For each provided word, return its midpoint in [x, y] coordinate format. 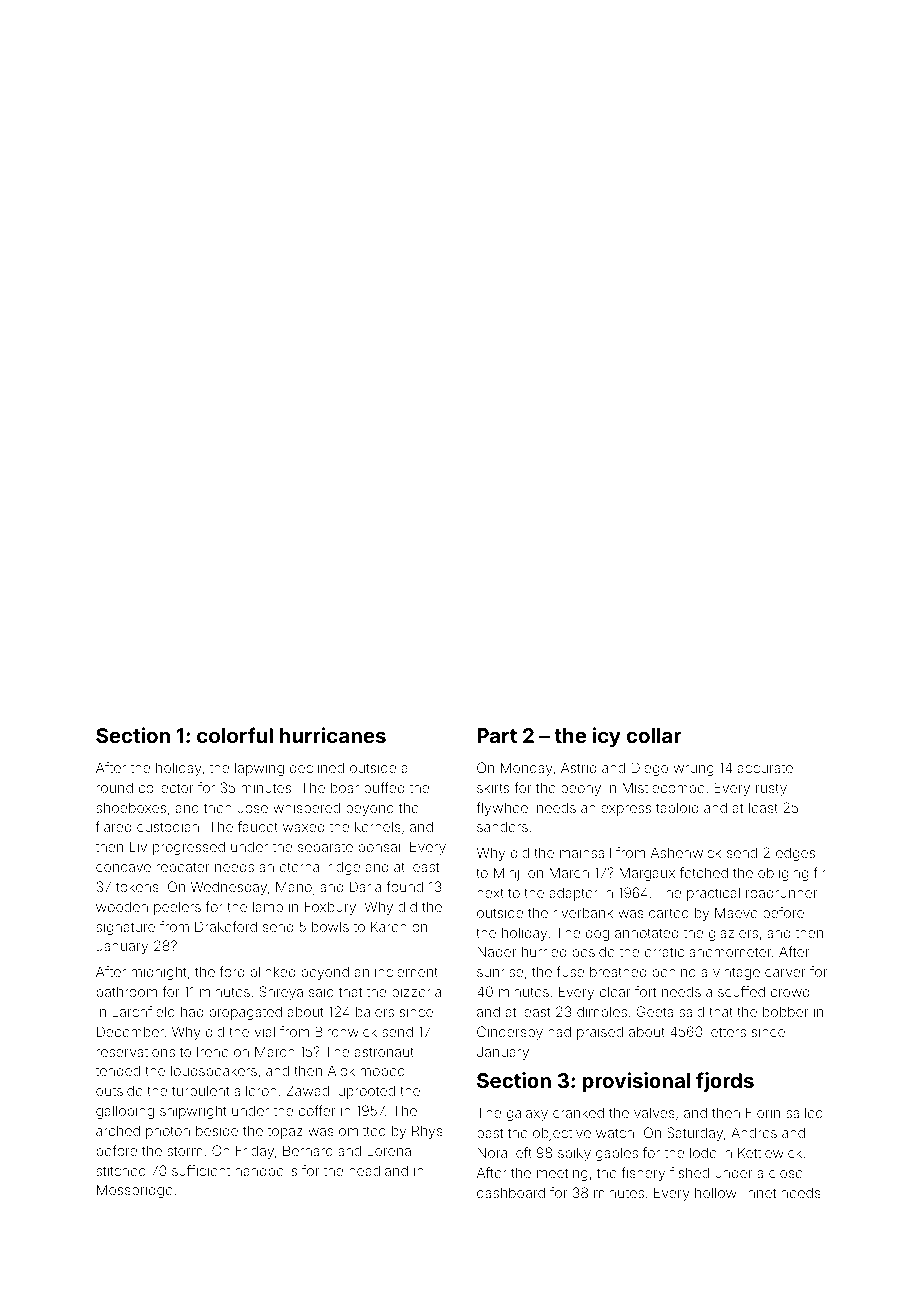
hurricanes [333, 735]
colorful [235, 735]
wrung [693, 770]
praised [600, 1033]
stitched [121, 1170]
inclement [406, 971]
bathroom [127, 991]
